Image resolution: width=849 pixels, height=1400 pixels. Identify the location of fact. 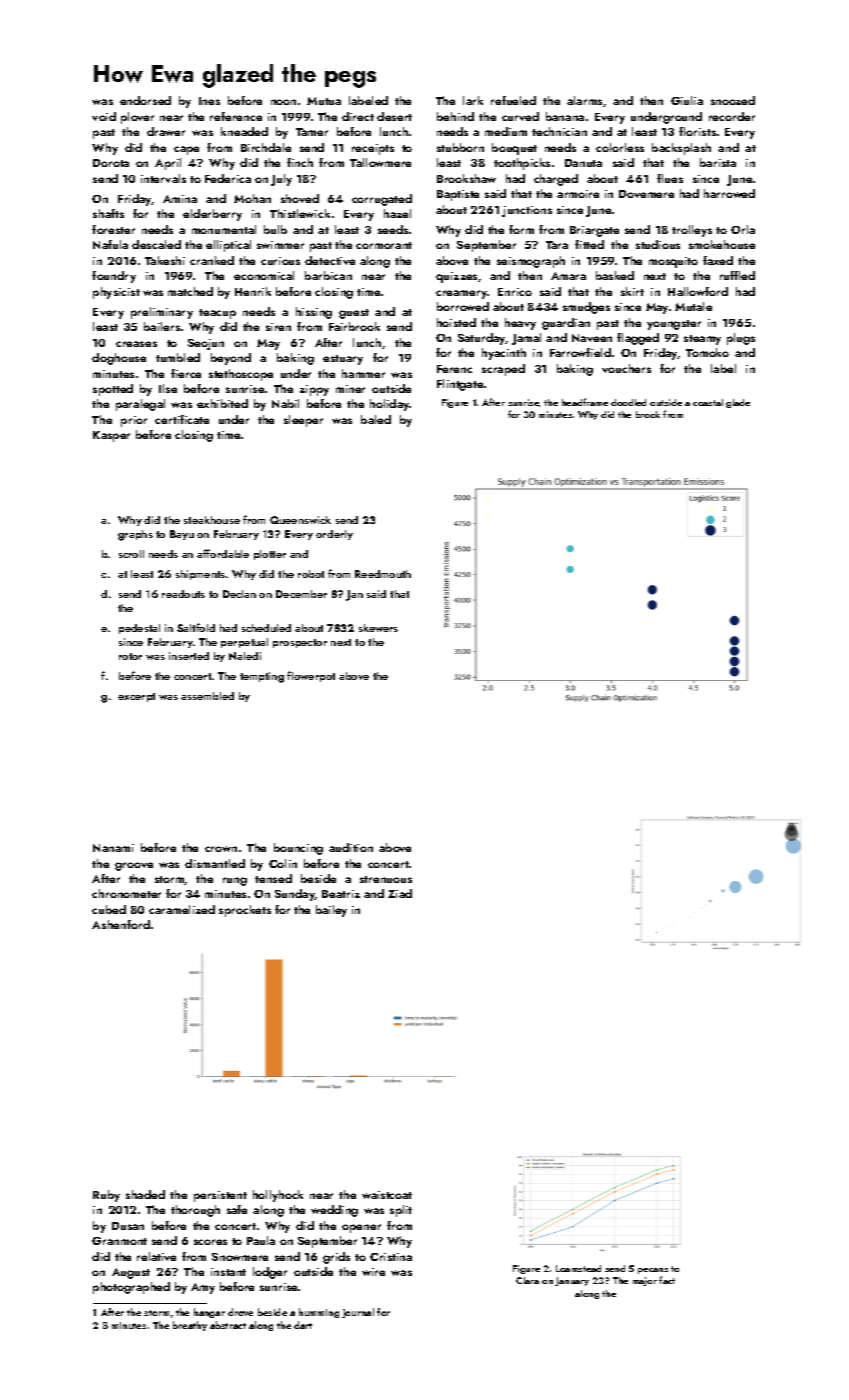
(667, 1280).
